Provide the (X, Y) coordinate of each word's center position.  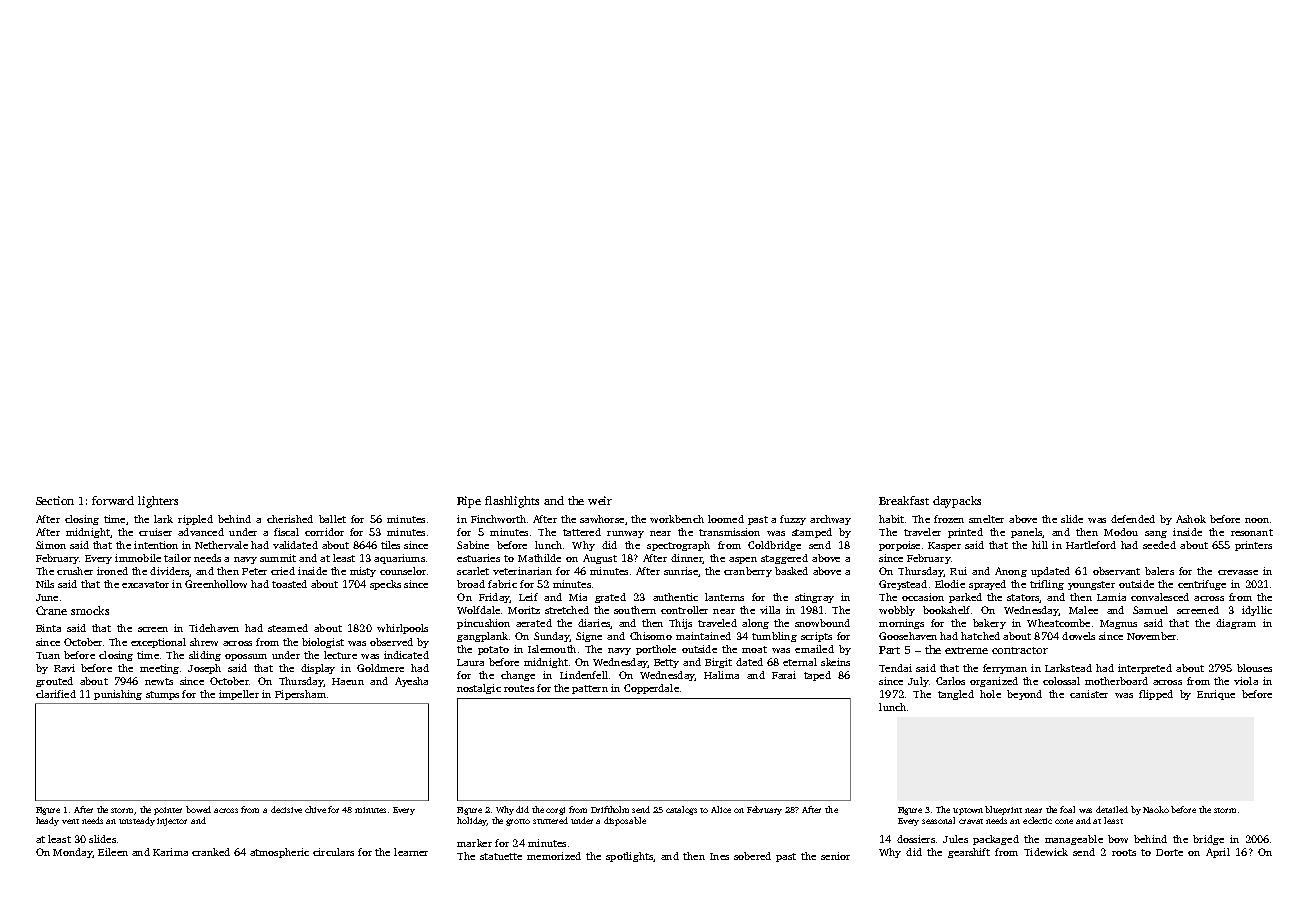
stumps (162, 695)
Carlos (950, 681)
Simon (51, 545)
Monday (72, 853)
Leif (528, 597)
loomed (726, 519)
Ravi (64, 668)
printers (1253, 546)
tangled (956, 695)
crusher (75, 571)
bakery (989, 624)
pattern (590, 689)
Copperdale (651, 689)
